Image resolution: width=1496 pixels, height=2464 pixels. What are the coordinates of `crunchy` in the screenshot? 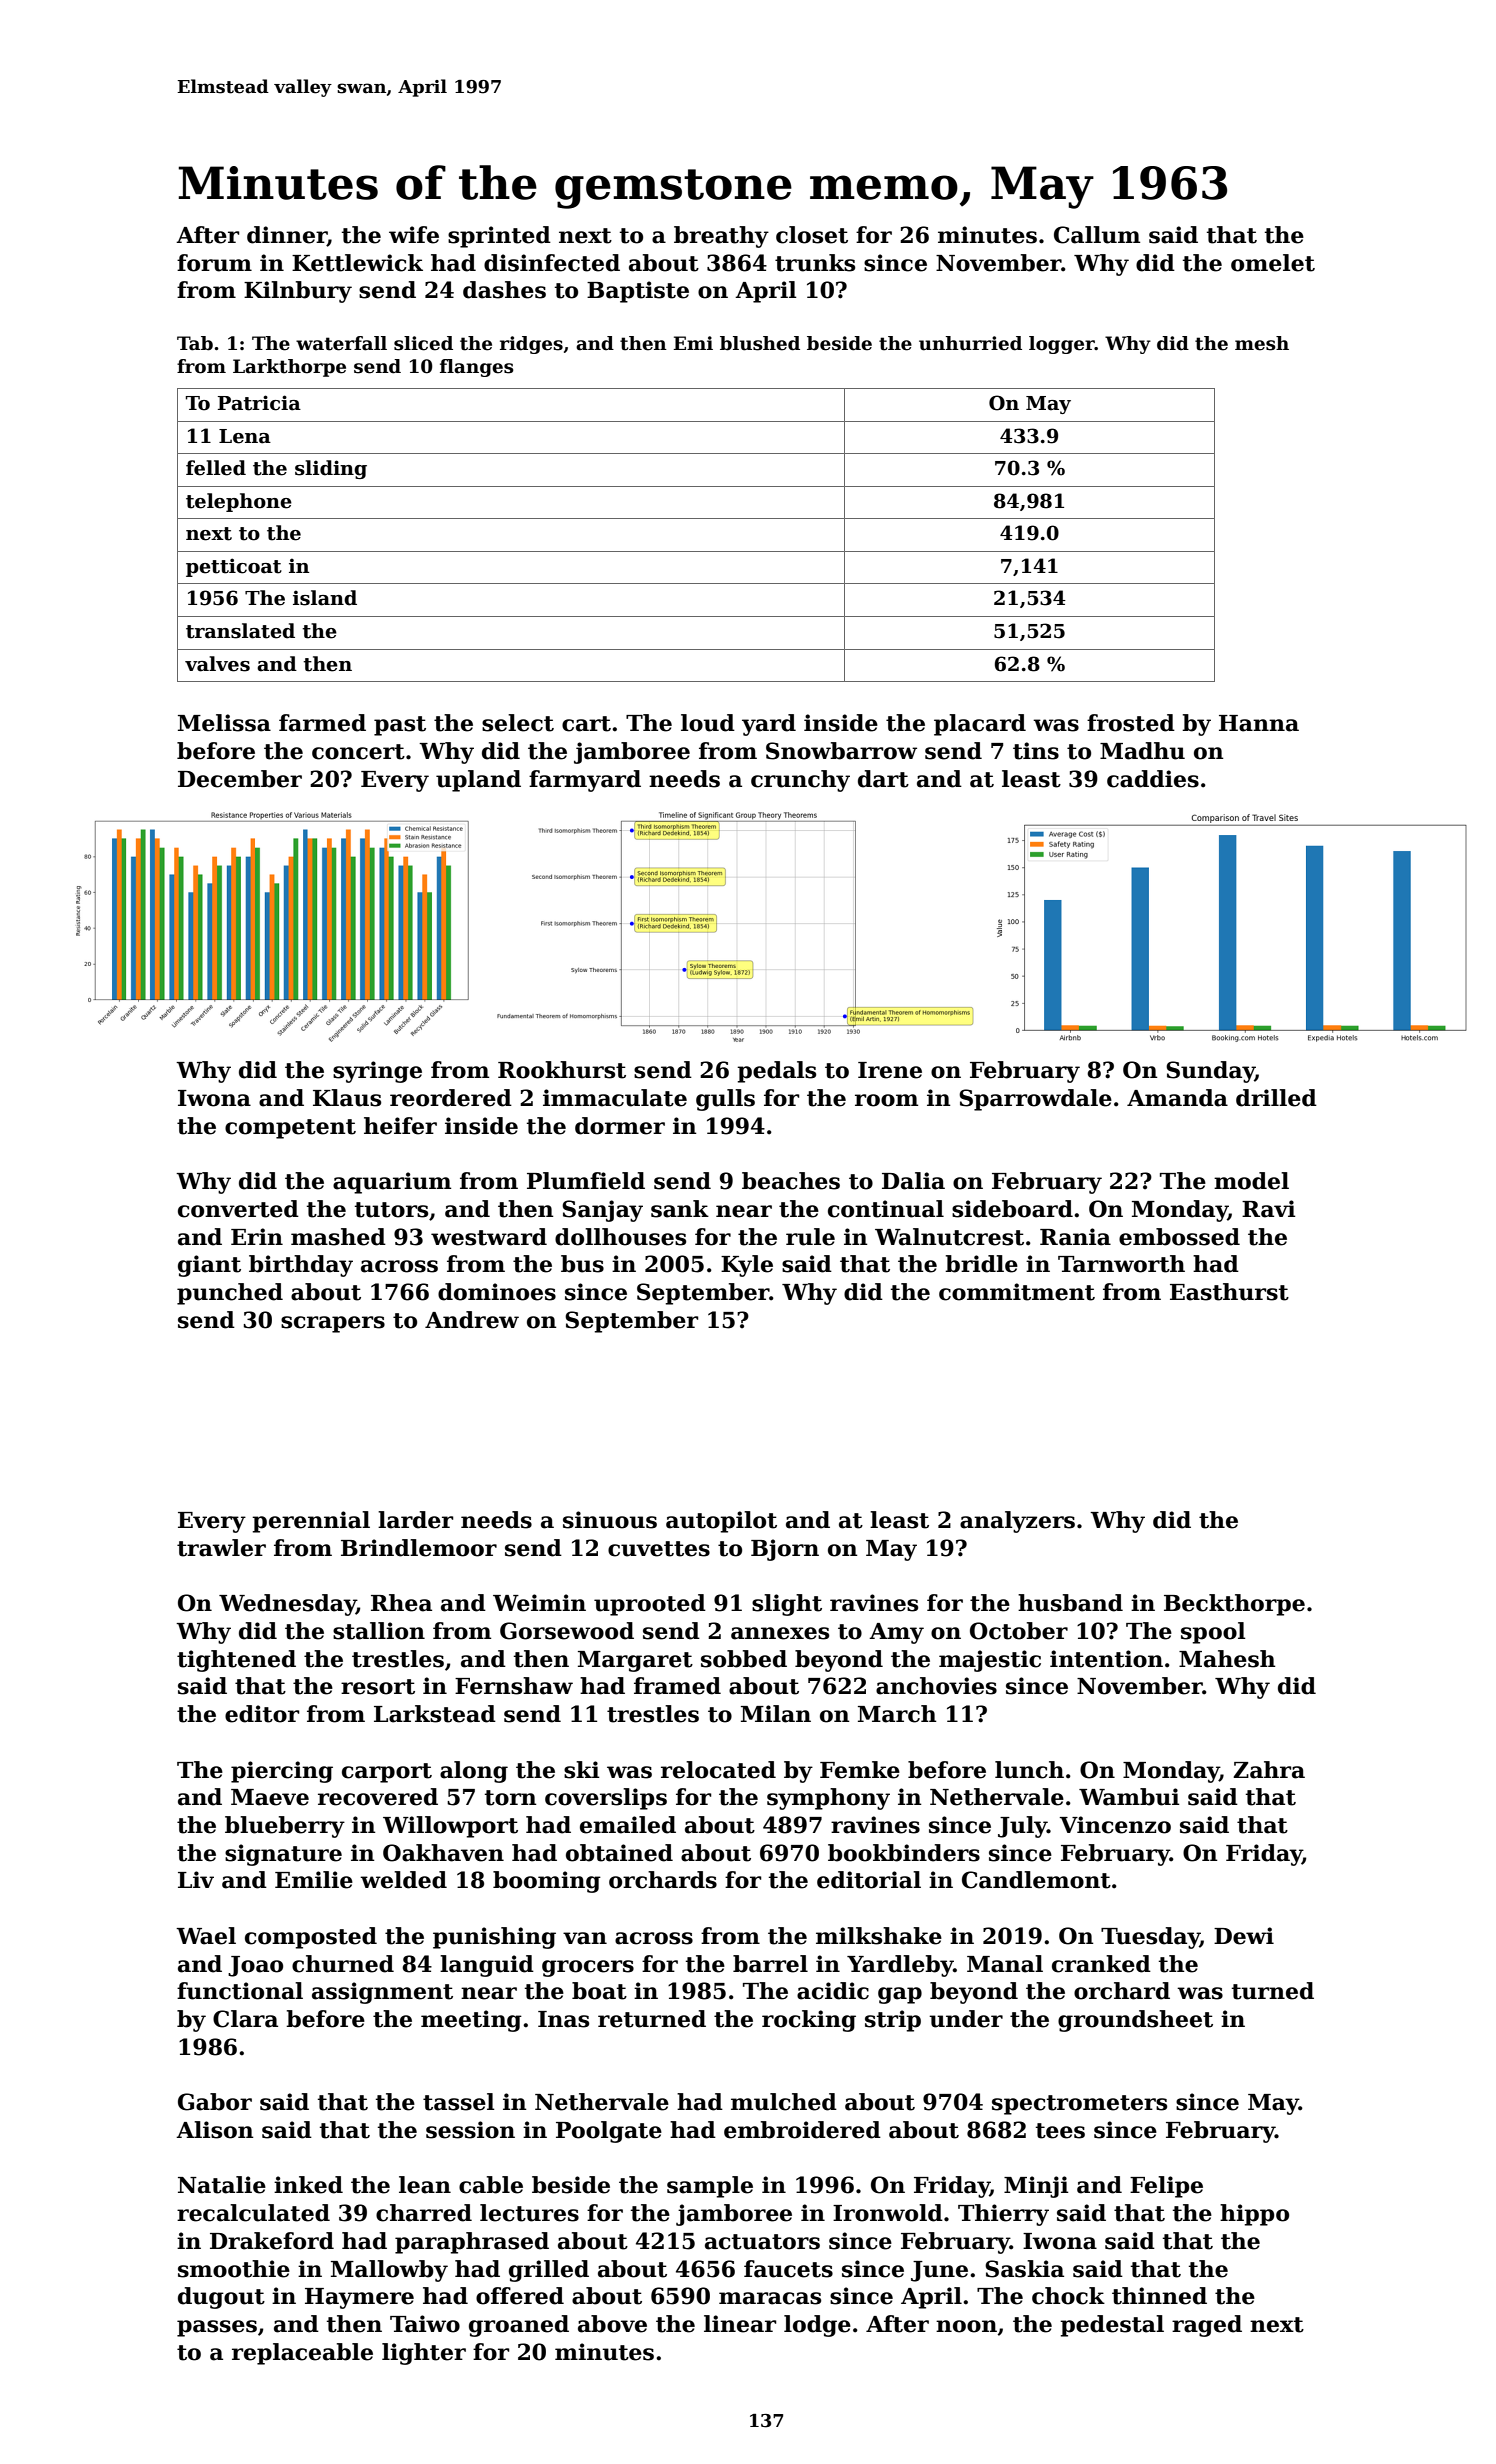 It's located at (800, 781).
